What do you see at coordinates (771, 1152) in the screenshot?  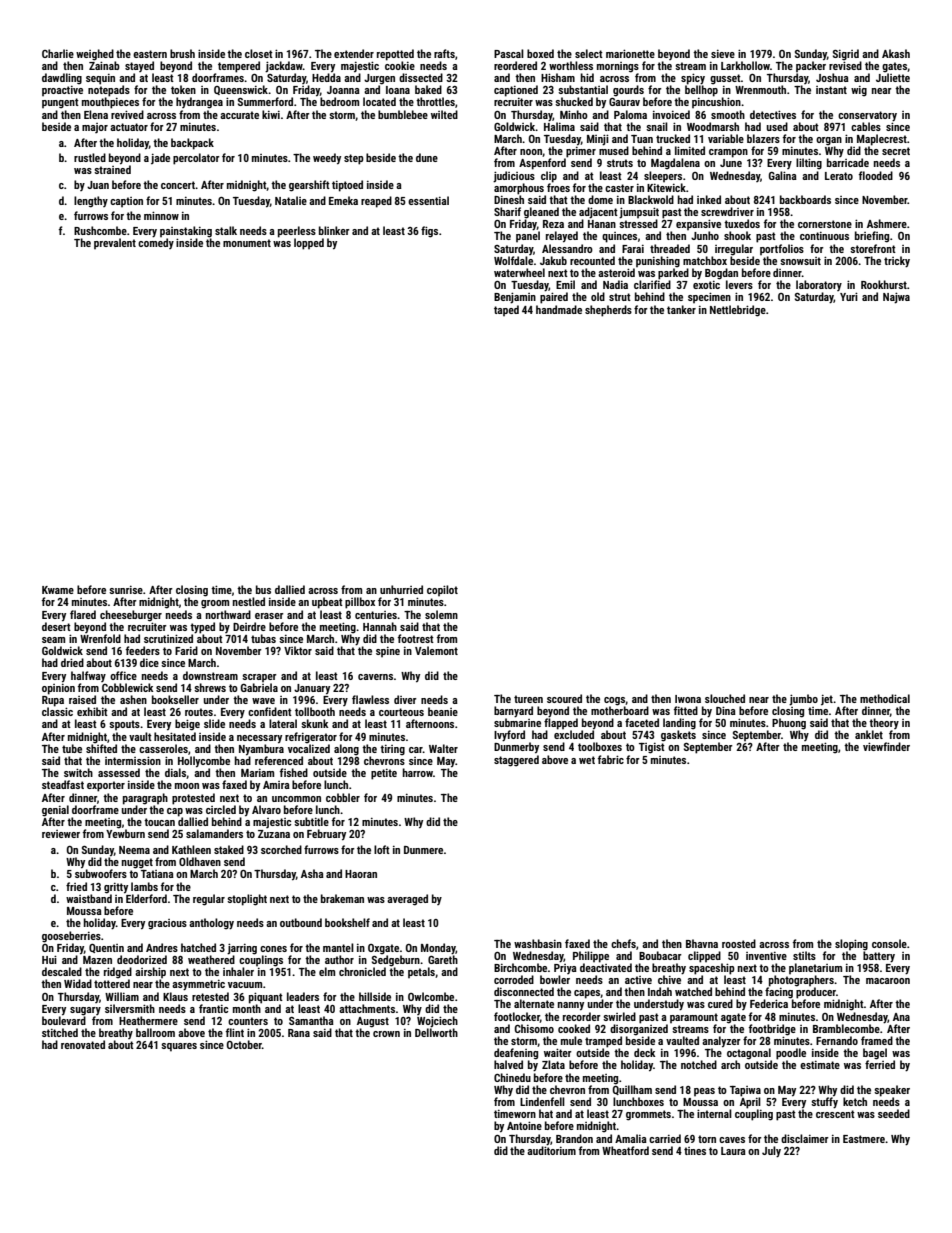 I see `July` at bounding box center [771, 1152].
